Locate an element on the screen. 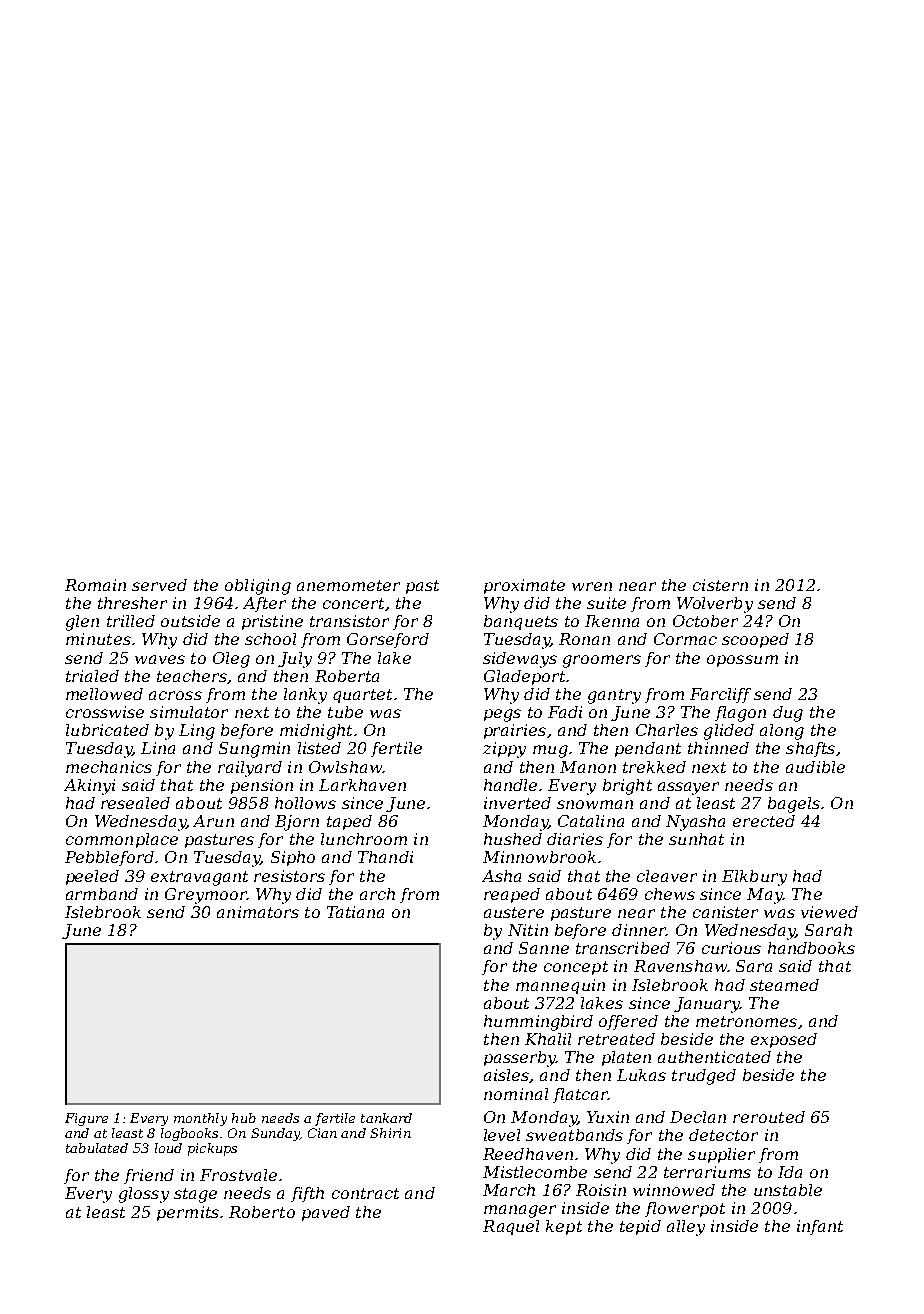 This screenshot has height=1314, width=924. exposed is located at coordinates (784, 1040).
